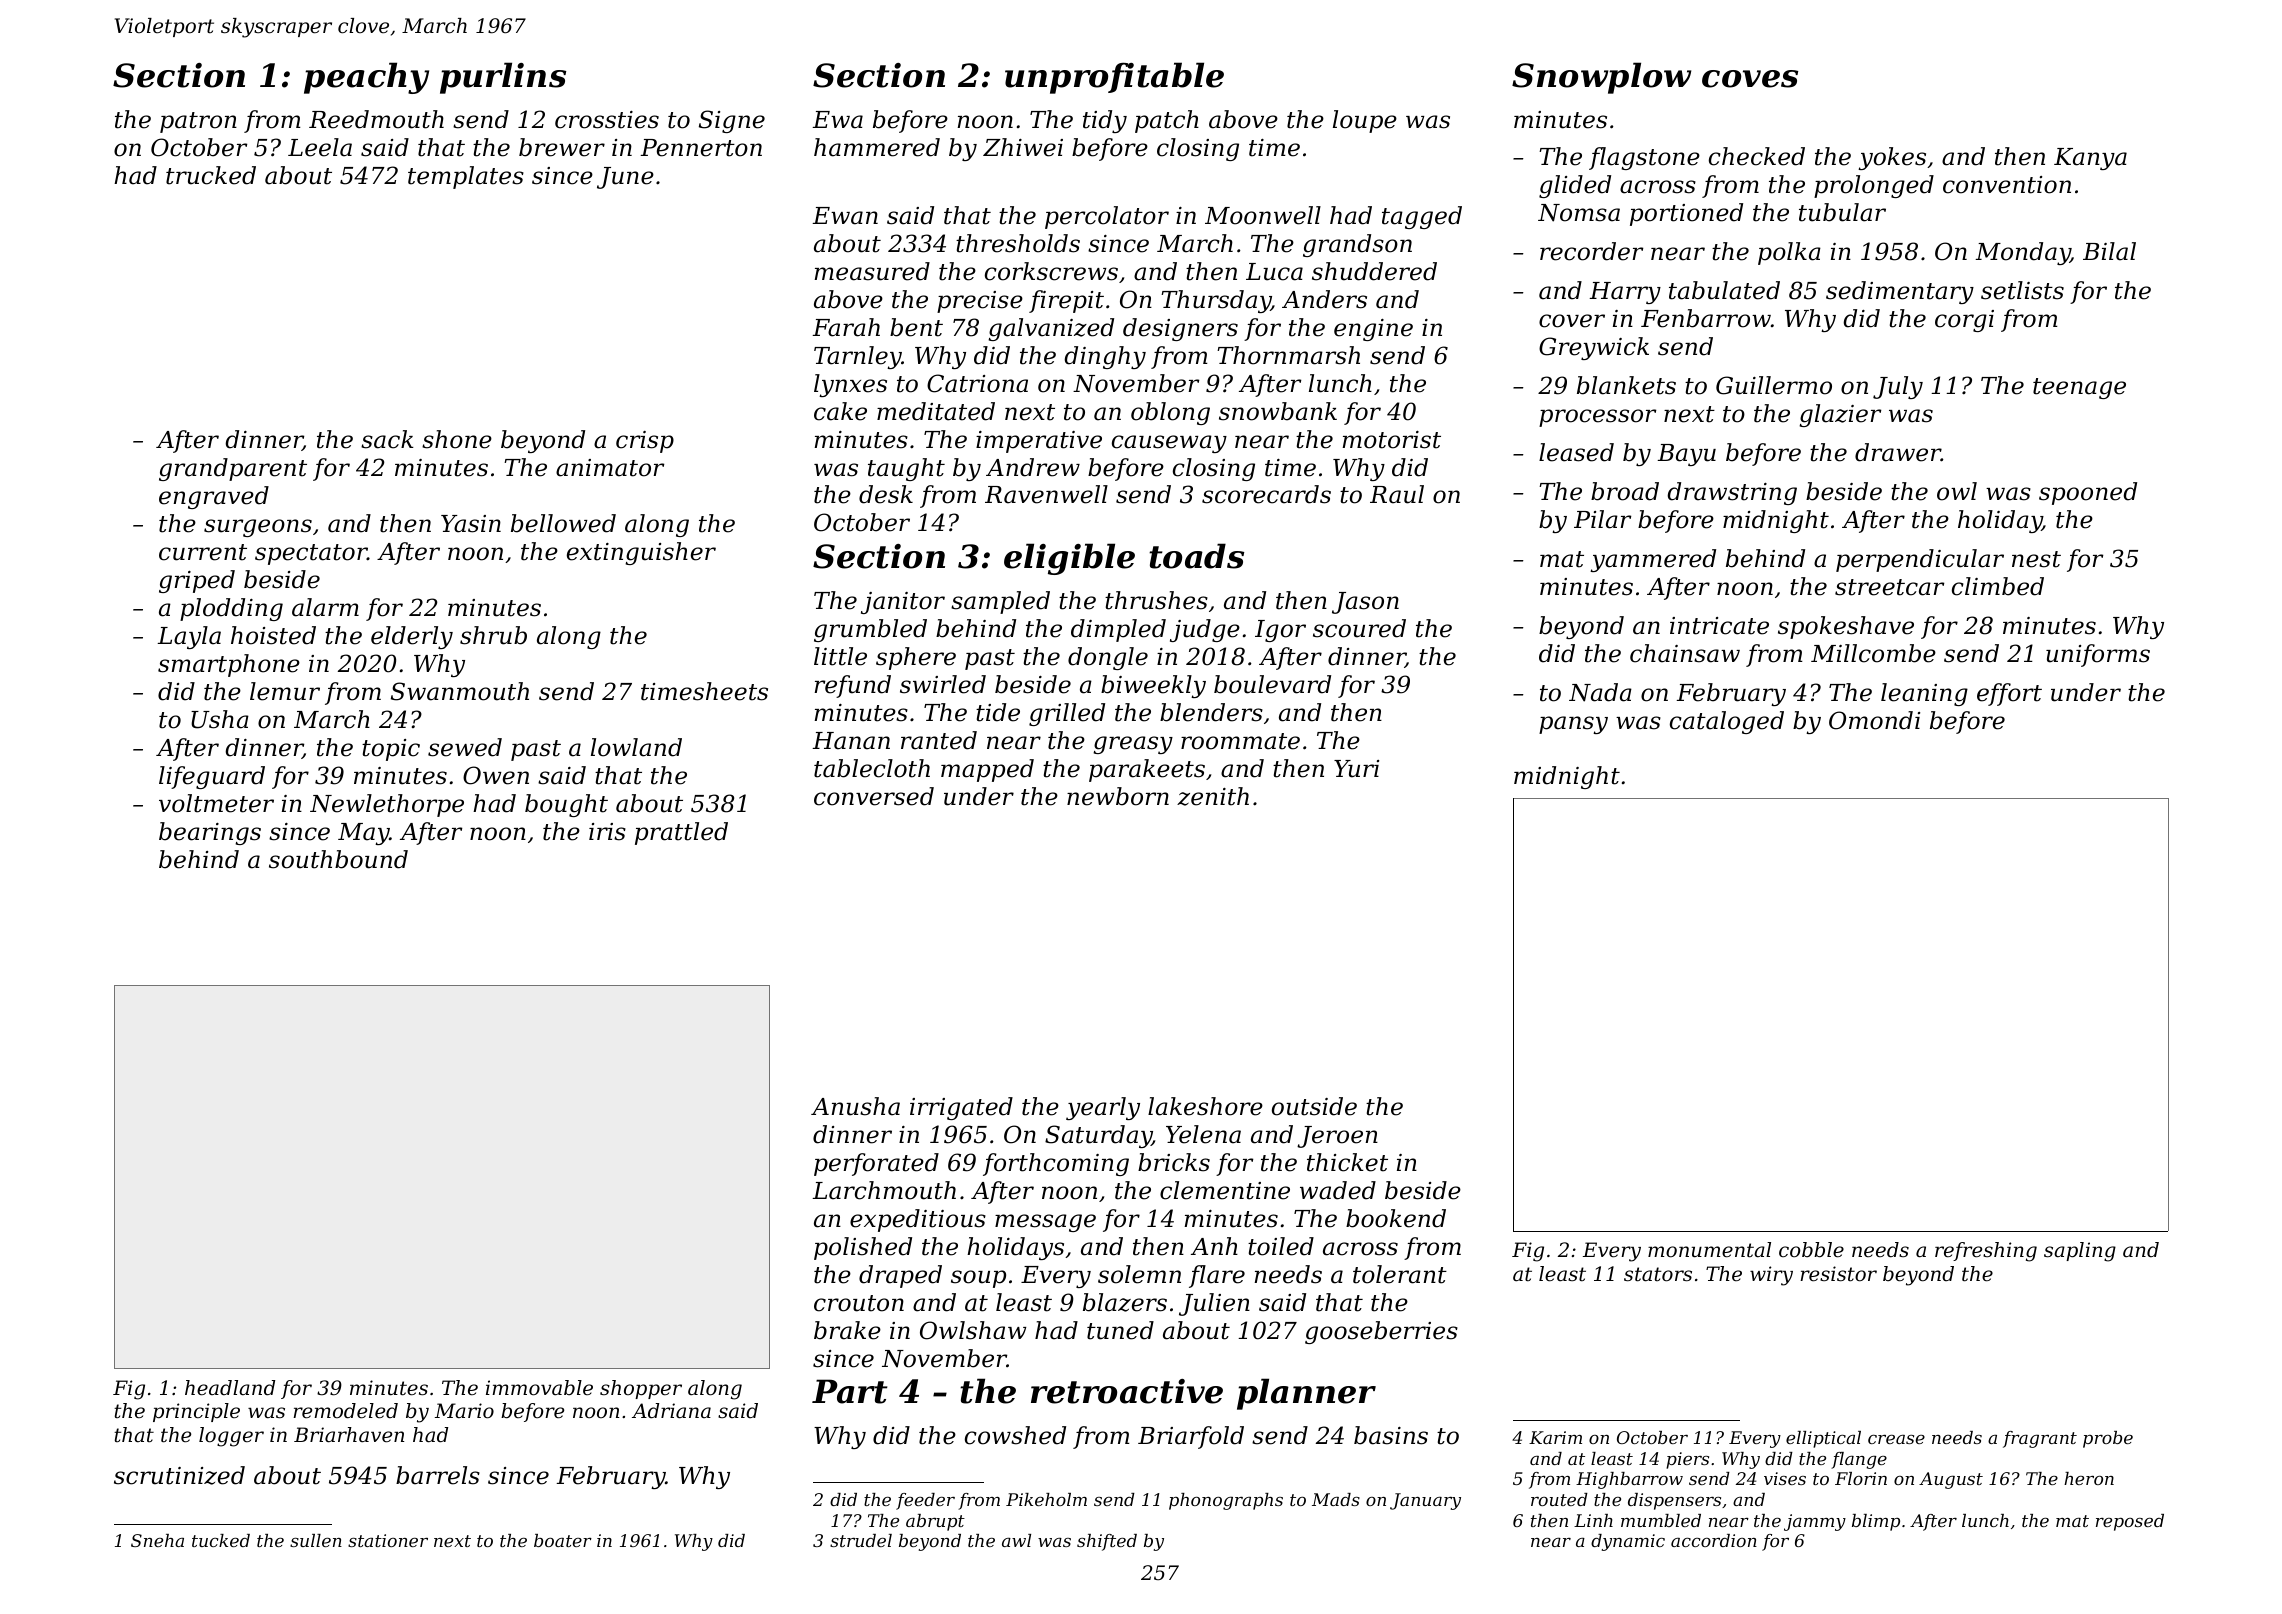  What do you see at coordinates (1039, 442) in the screenshot?
I see `imperative` at bounding box center [1039, 442].
